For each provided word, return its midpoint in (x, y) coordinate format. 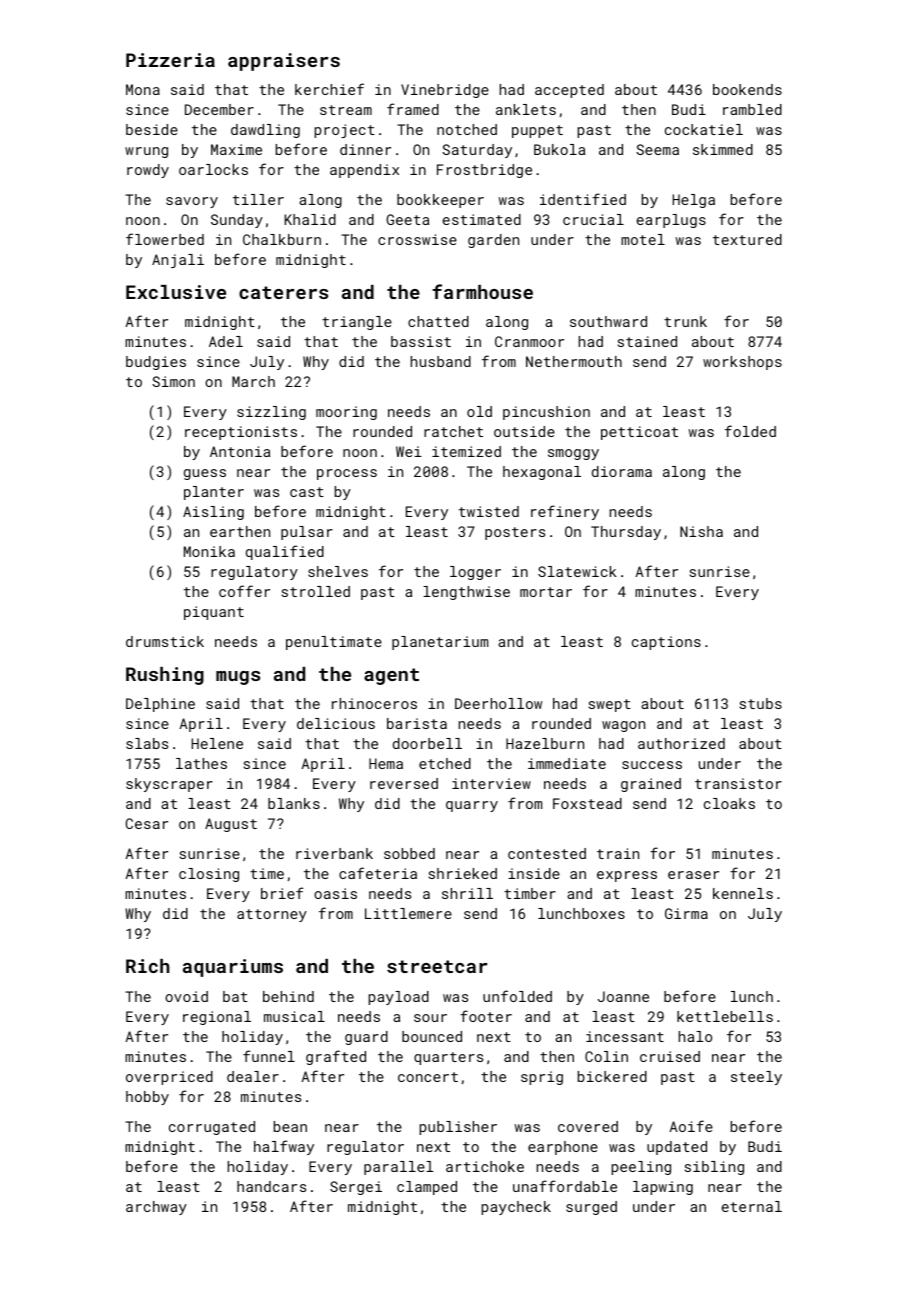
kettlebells (725, 1016)
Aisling (213, 513)
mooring (346, 413)
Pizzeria (170, 60)
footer (486, 1016)
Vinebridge (445, 91)
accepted (569, 91)
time (267, 873)
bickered (612, 1076)
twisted (489, 511)
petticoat (639, 433)
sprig (542, 1078)
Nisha (701, 531)
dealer (253, 1076)
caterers (283, 292)
